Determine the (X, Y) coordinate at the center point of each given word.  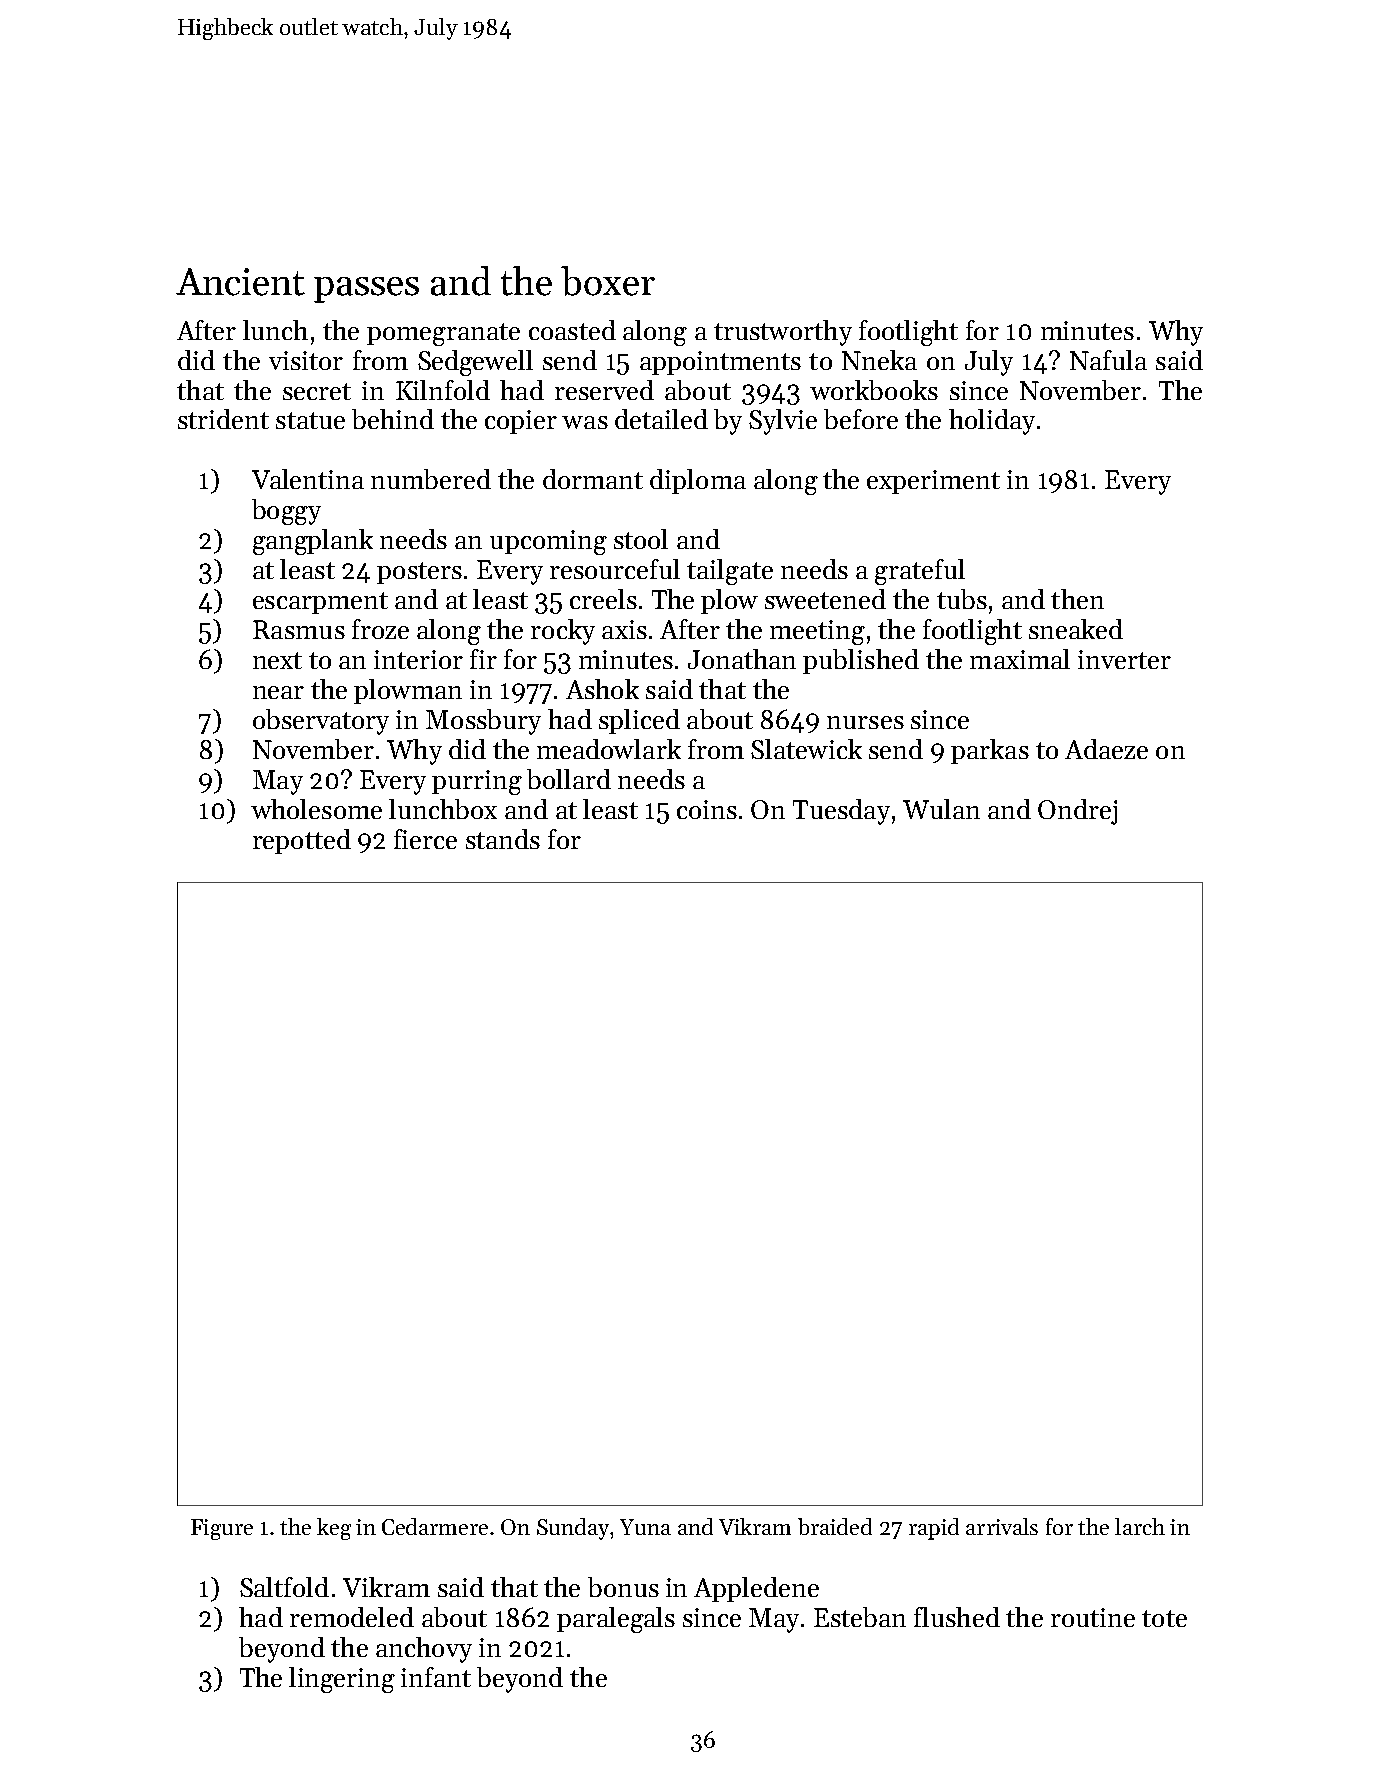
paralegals (616, 1620)
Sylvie (783, 422)
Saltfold (284, 1587)
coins (707, 809)
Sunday (573, 1529)
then (1077, 599)
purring (477, 782)
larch (1140, 1526)
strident (223, 419)
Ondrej (1077, 812)
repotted (302, 841)
